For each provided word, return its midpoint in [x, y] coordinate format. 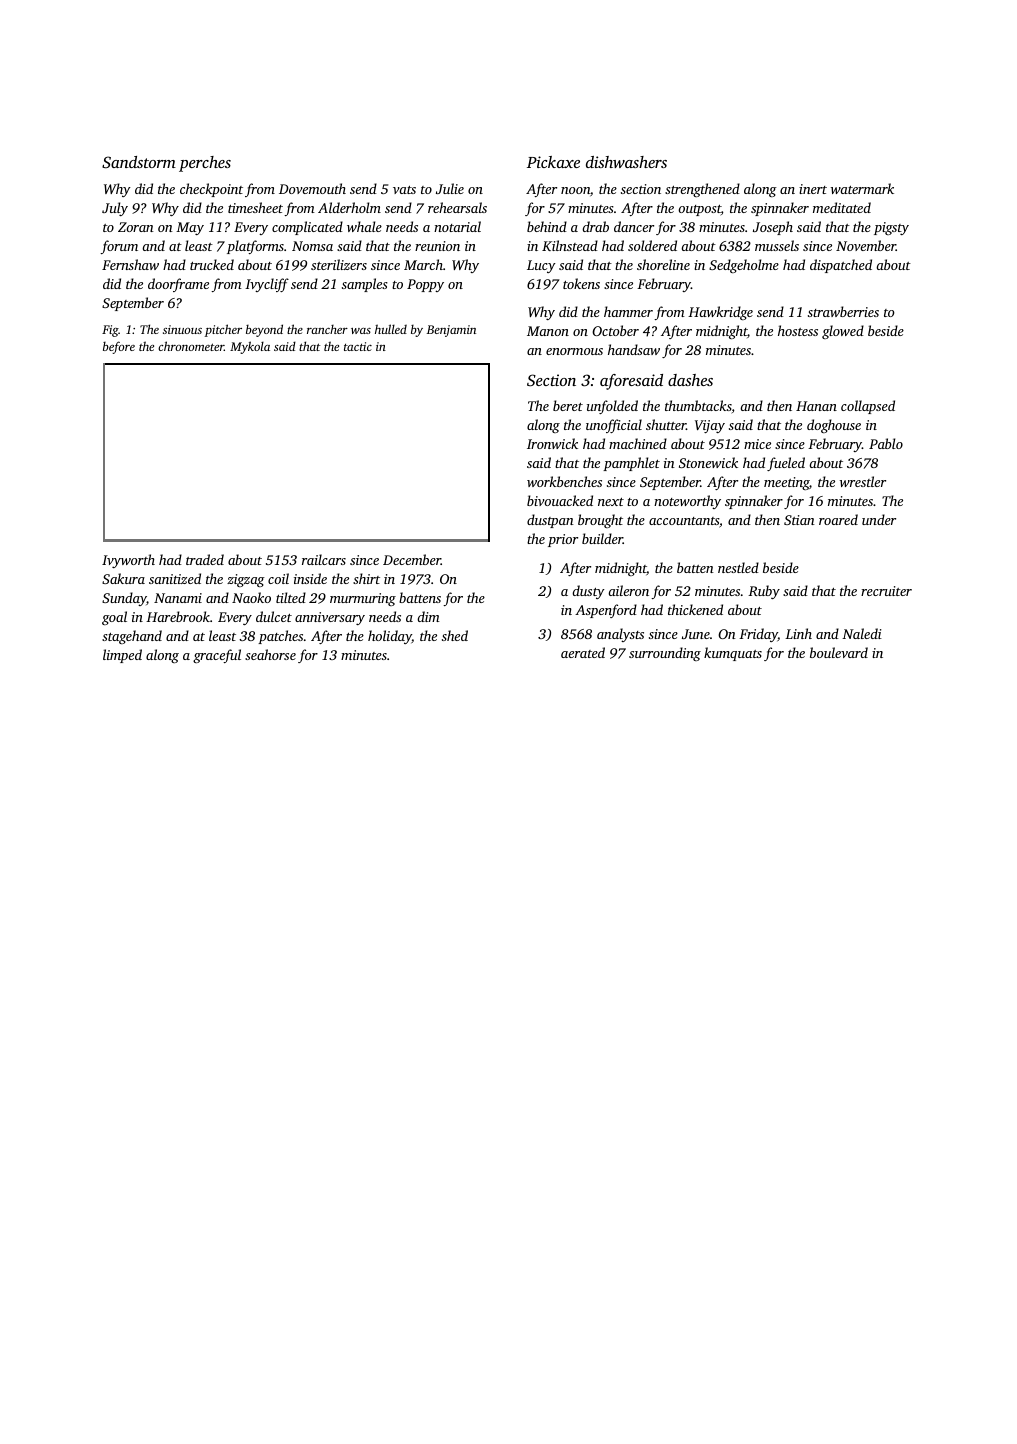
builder [602, 538]
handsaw [634, 349]
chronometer [191, 346]
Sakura [123, 578]
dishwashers [626, 162]
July [115, 209]
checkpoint [211, 190]
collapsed [868, 407]
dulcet [274, 616]
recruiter [886, 591]
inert [813, 189]
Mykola [250, 347]
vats [404, 190]
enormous [574, 351]
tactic [358, 346]
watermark [862, 188]
